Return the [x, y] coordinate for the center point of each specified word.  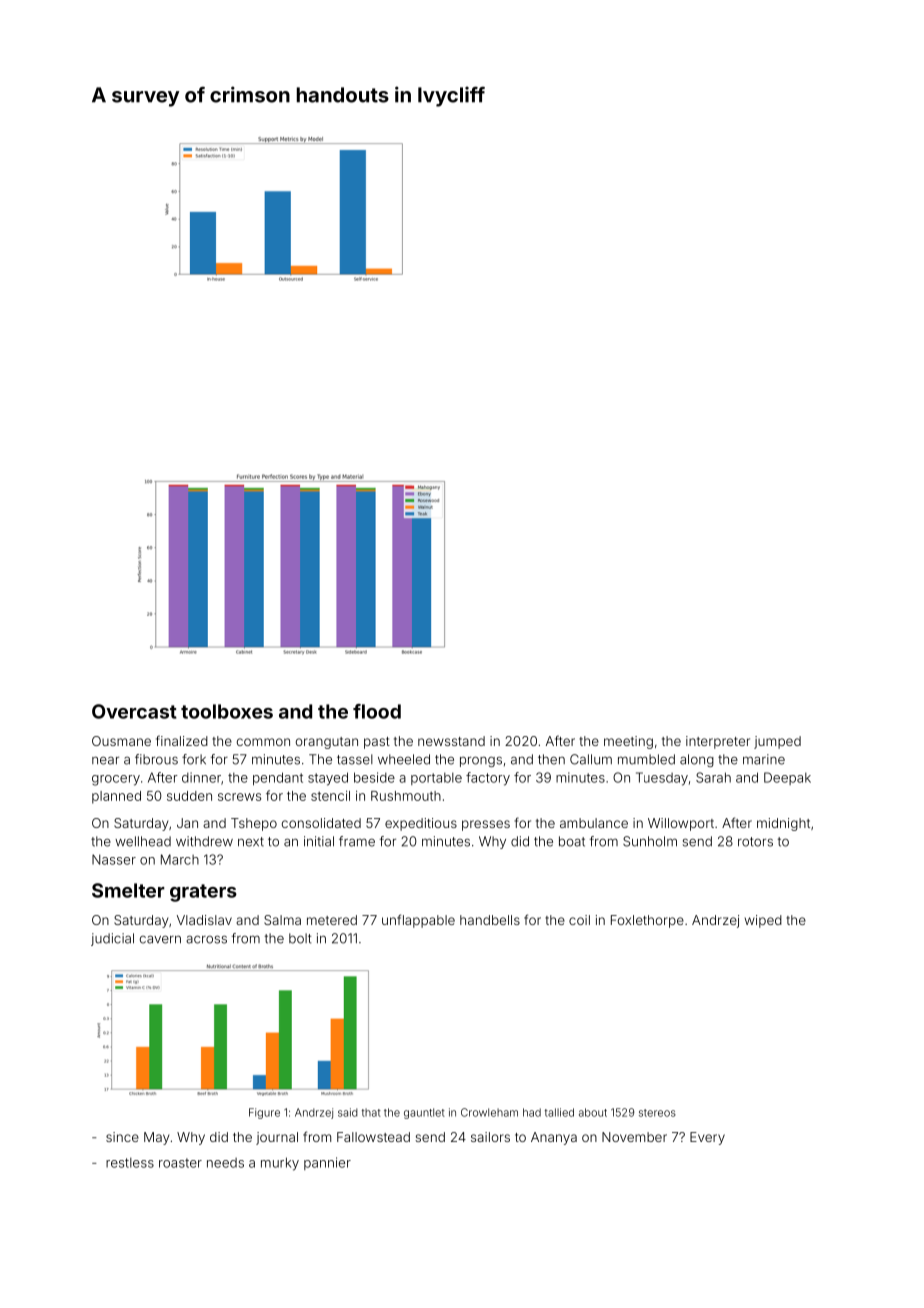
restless [130, 1163]
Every [707, 1138]
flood [377, 711]
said [348, 1112]
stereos [657, 1113]
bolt [300, 938]
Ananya [554, 1138]
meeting [628, 742]
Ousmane [121, 741]
